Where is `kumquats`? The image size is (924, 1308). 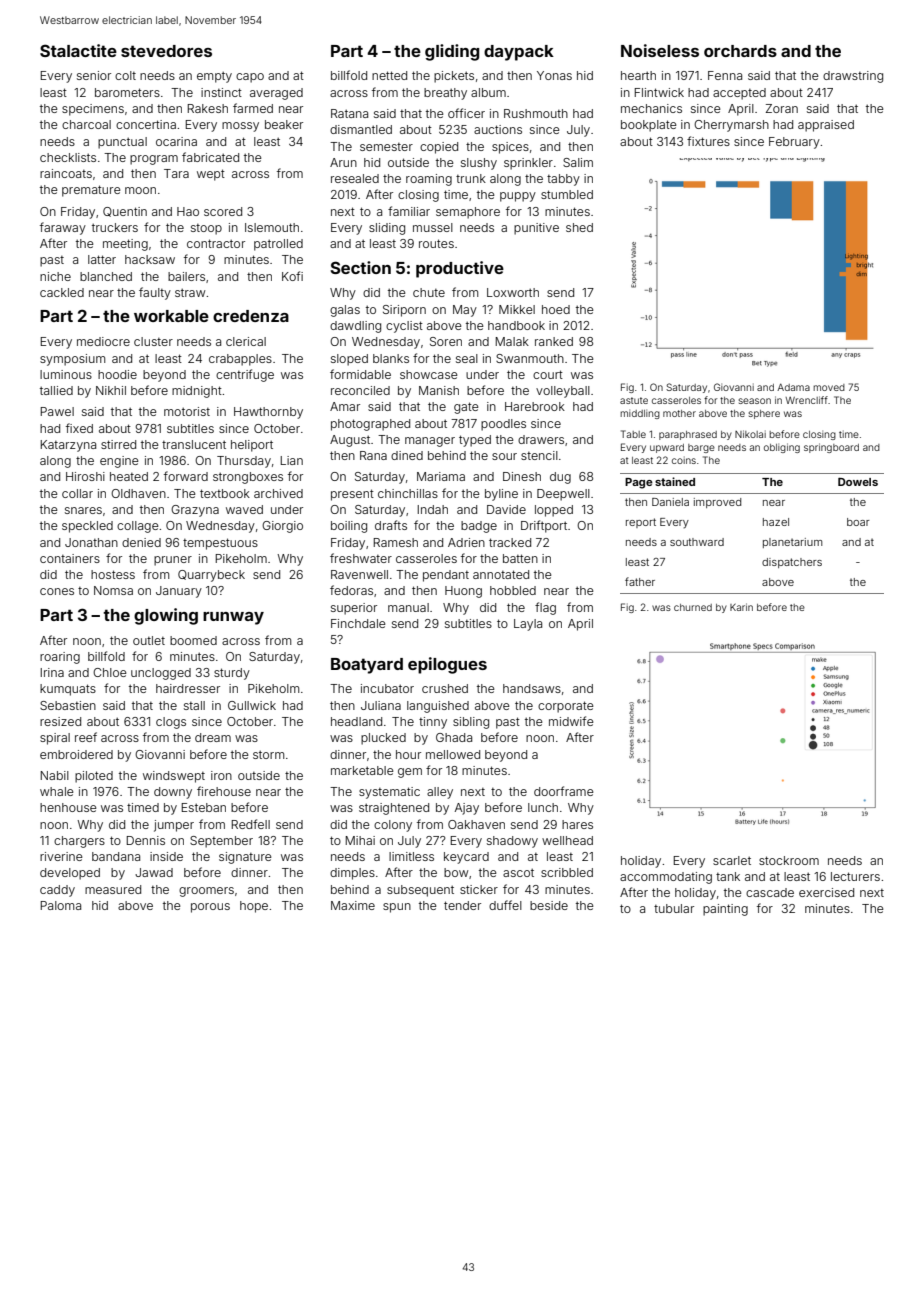 kumquats is located at coordinates (68, 690).
